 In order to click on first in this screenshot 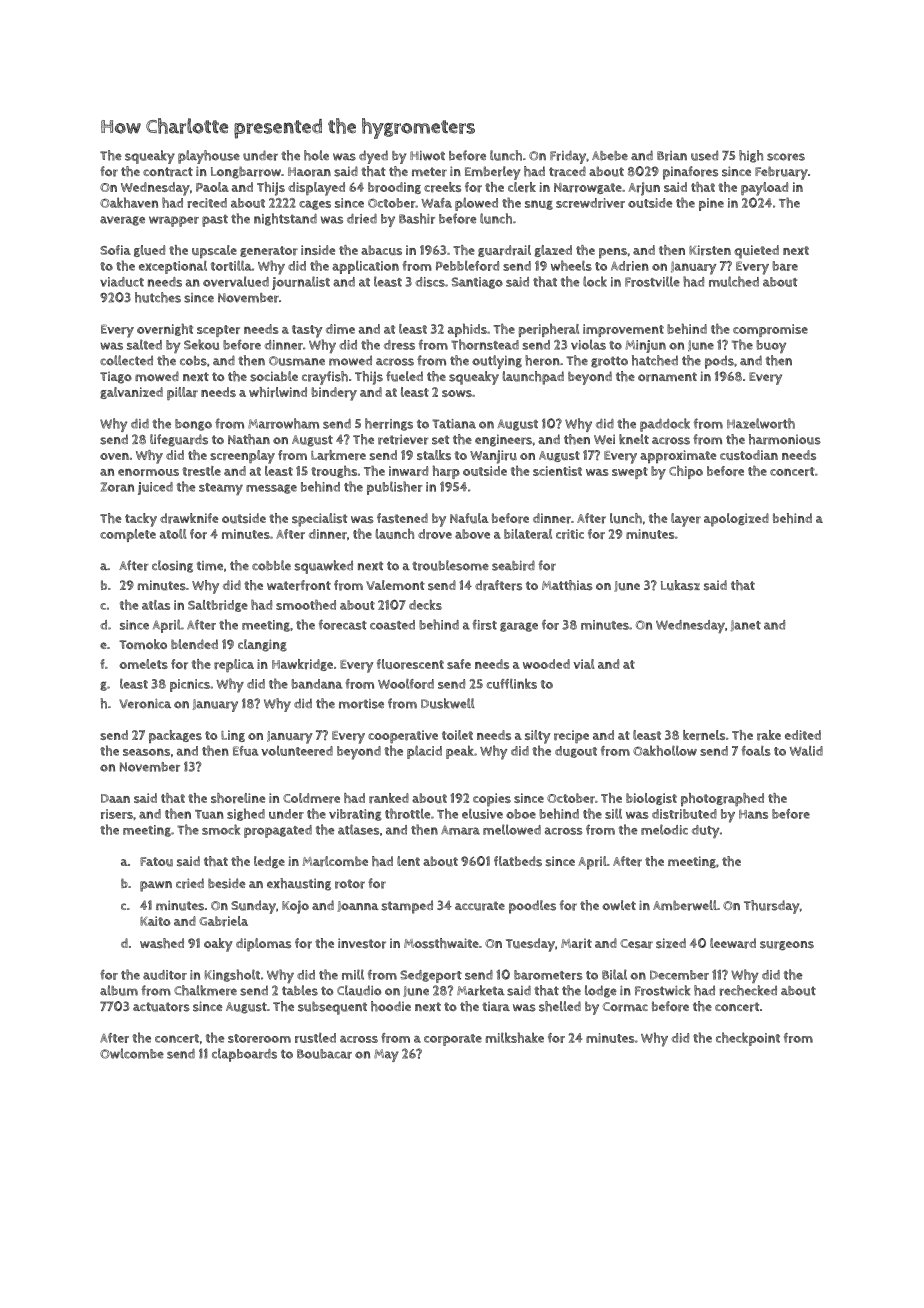, I will do `click(484, 624)`.
